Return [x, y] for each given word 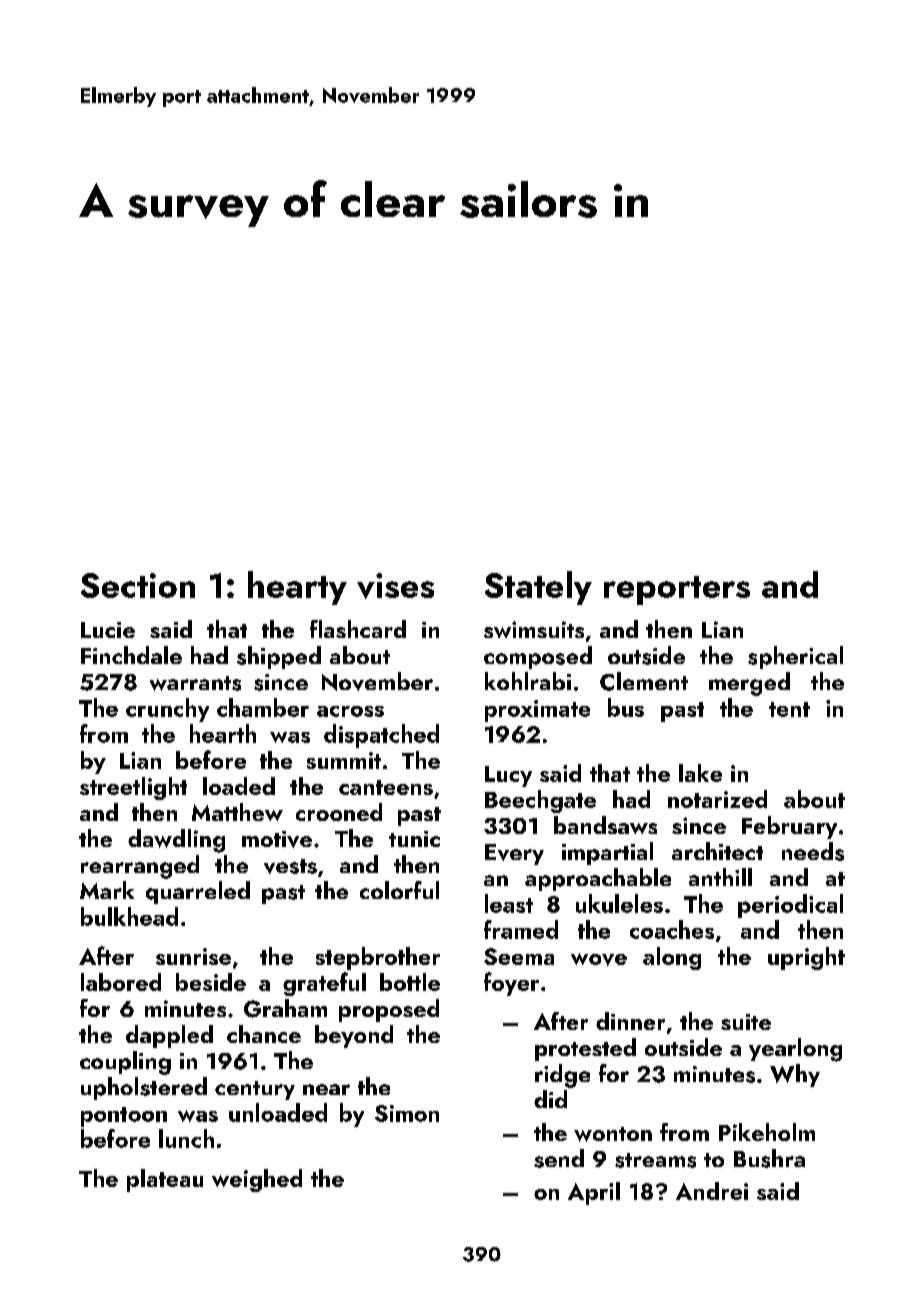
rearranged [140, 867]
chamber [263, 707]
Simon [407, 1113]
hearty [297, 588]
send [559, 1158]
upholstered [144, 1088]
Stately [538, 588]
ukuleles [619, 903]
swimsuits [534, 629]
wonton [613, 1134]
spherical [795, 657]
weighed [257, 1180]
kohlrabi [528, 681]
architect [717, 851]
